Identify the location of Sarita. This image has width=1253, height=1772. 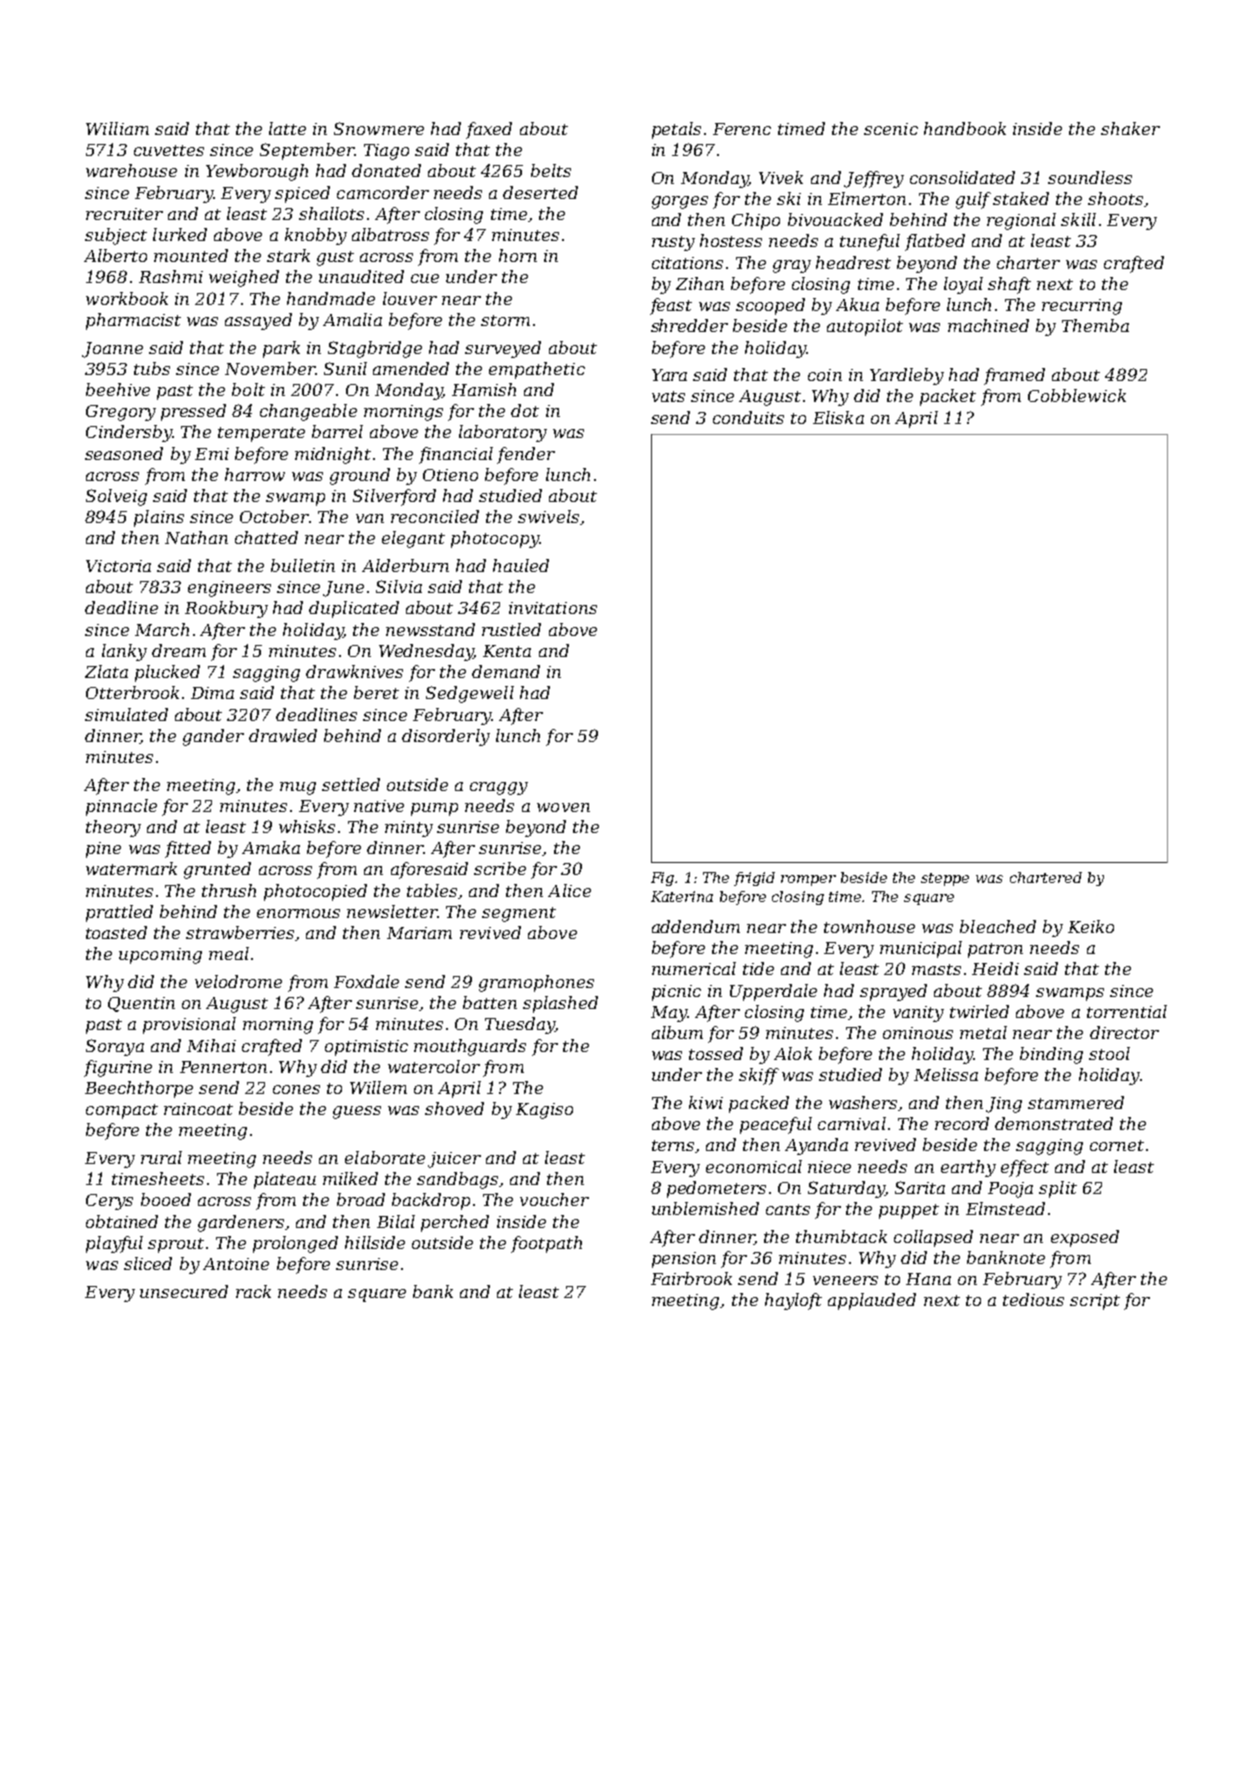
(920, 1187).
